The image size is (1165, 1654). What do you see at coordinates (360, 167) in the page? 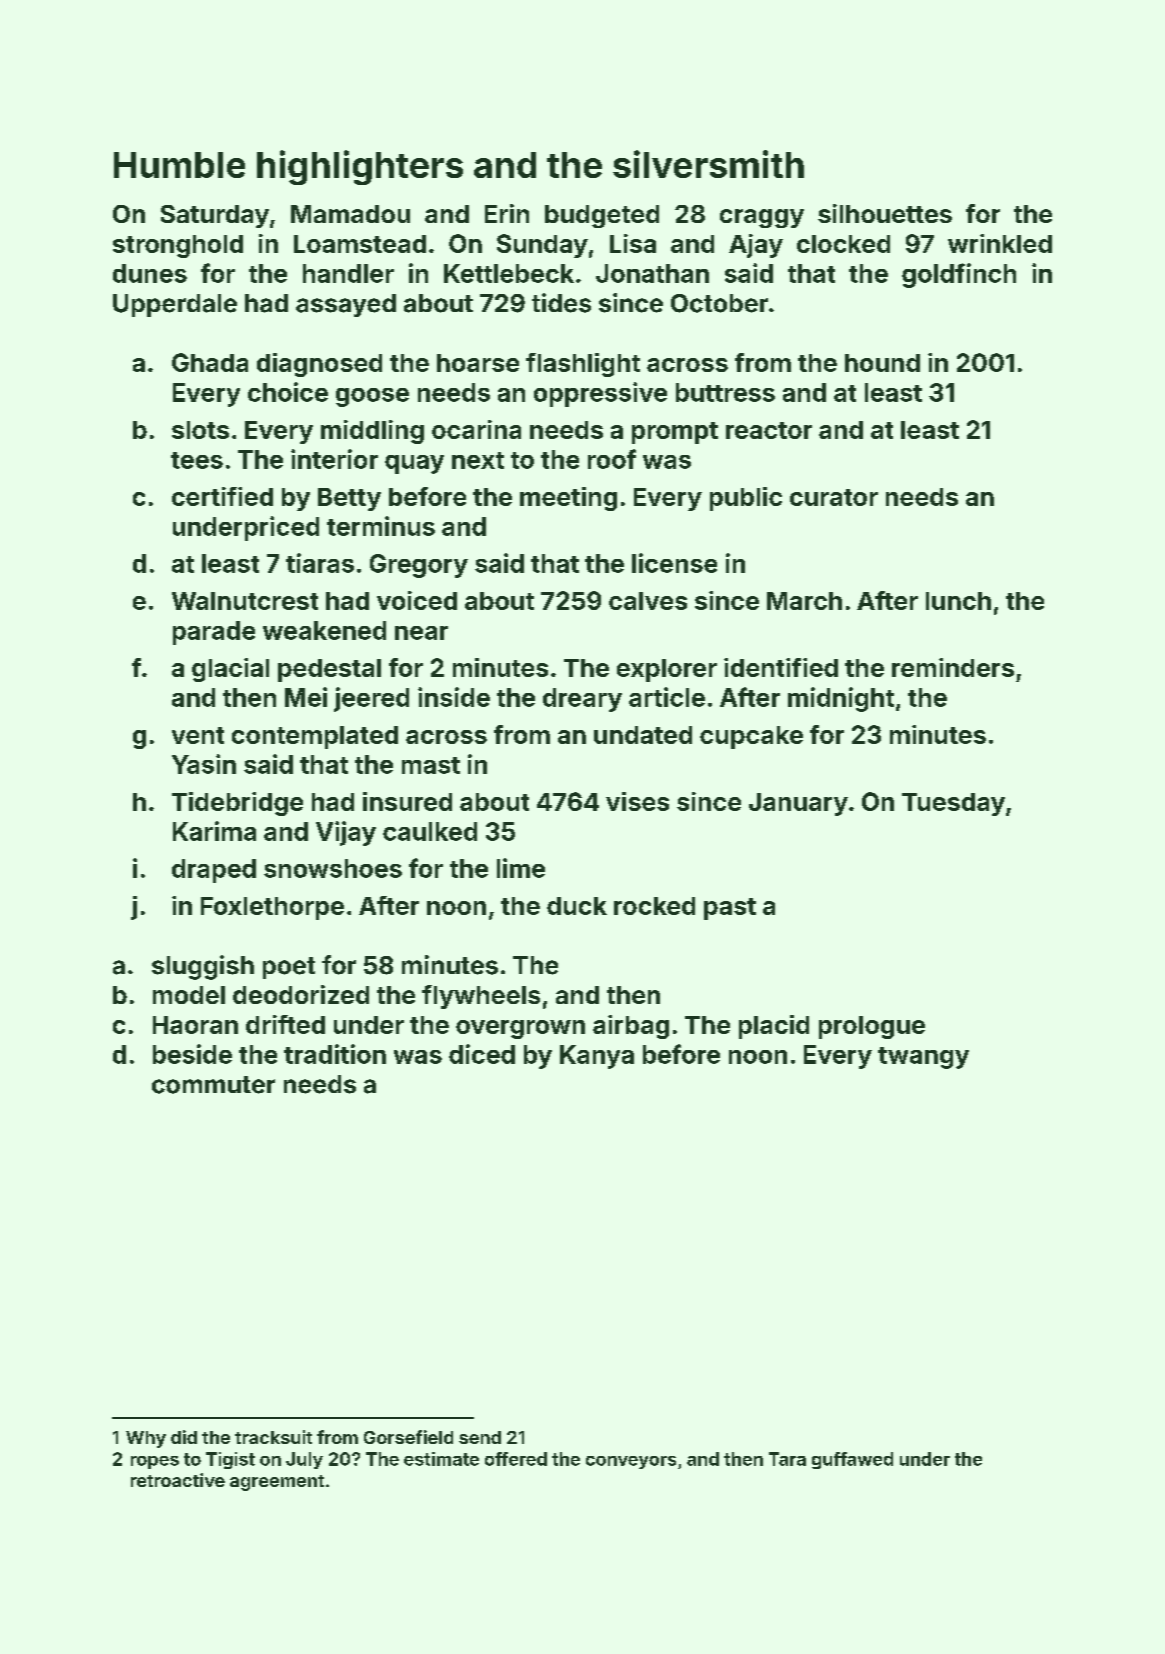
I see `highlighters` at bounding box center [360, 167].
